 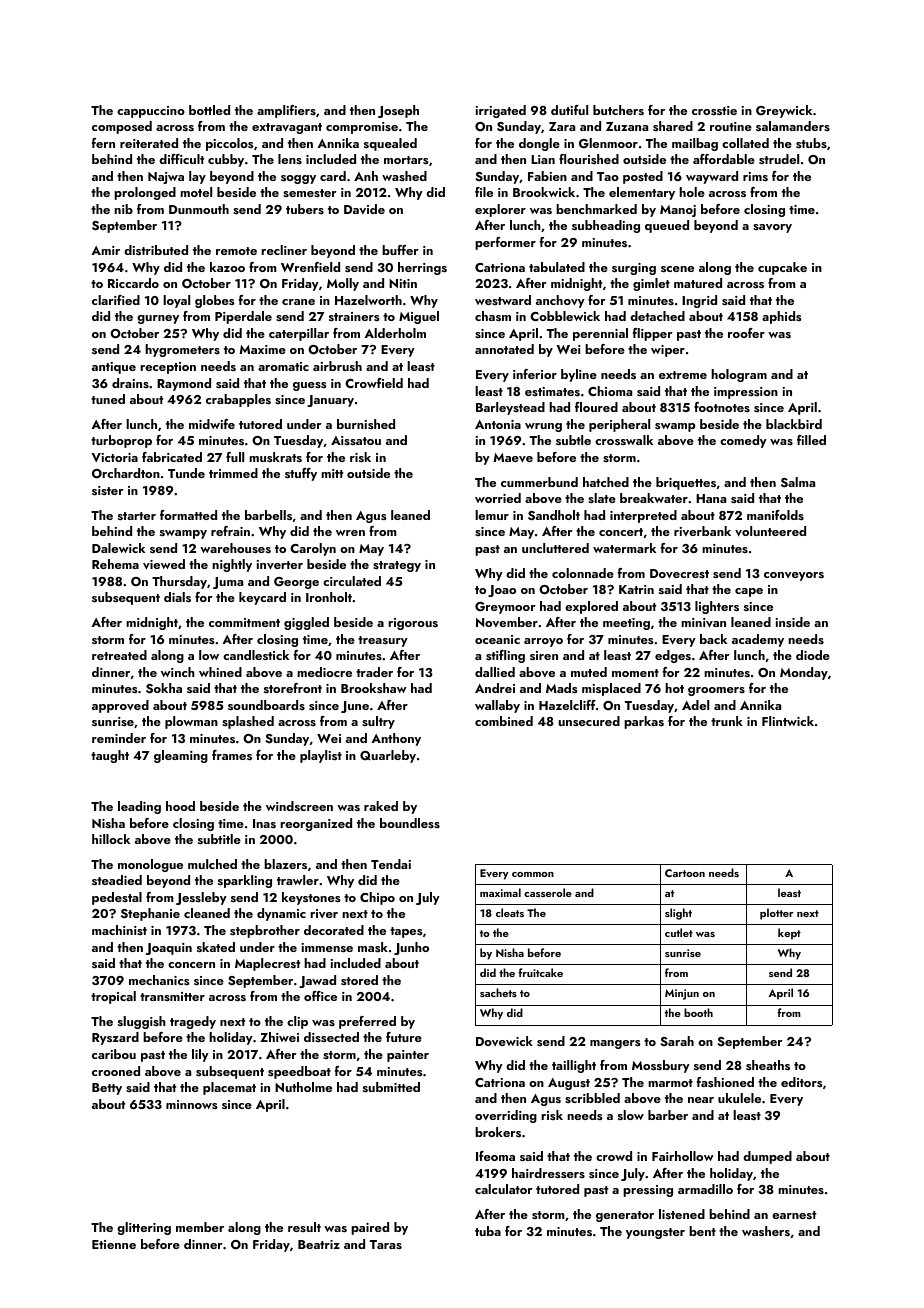 What do you see at coordinates (788, 721) in the screenshot?
I see `Flintwick` at bounding box center [788, 721].
